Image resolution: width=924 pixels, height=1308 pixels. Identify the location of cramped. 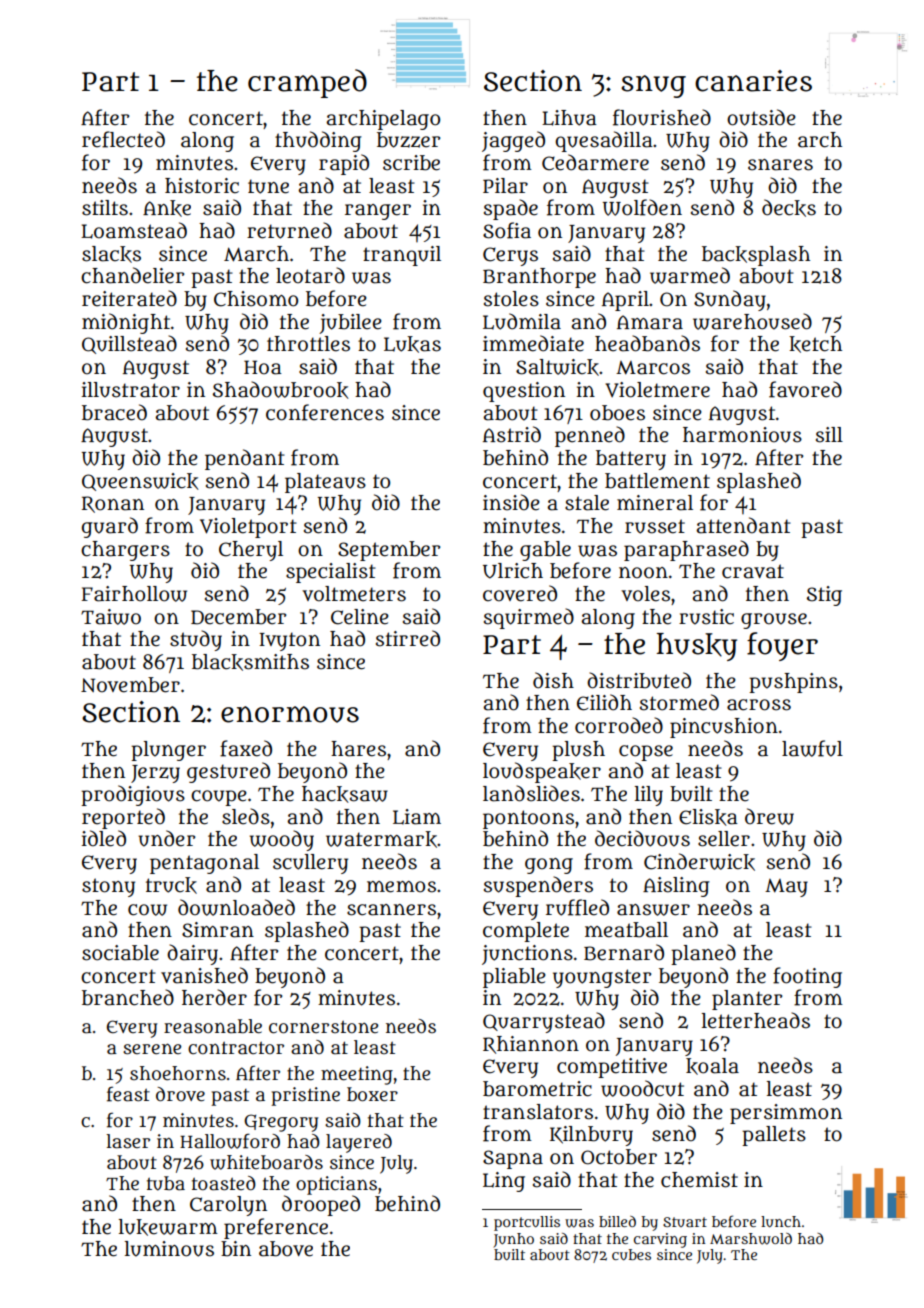
(307, 83).
